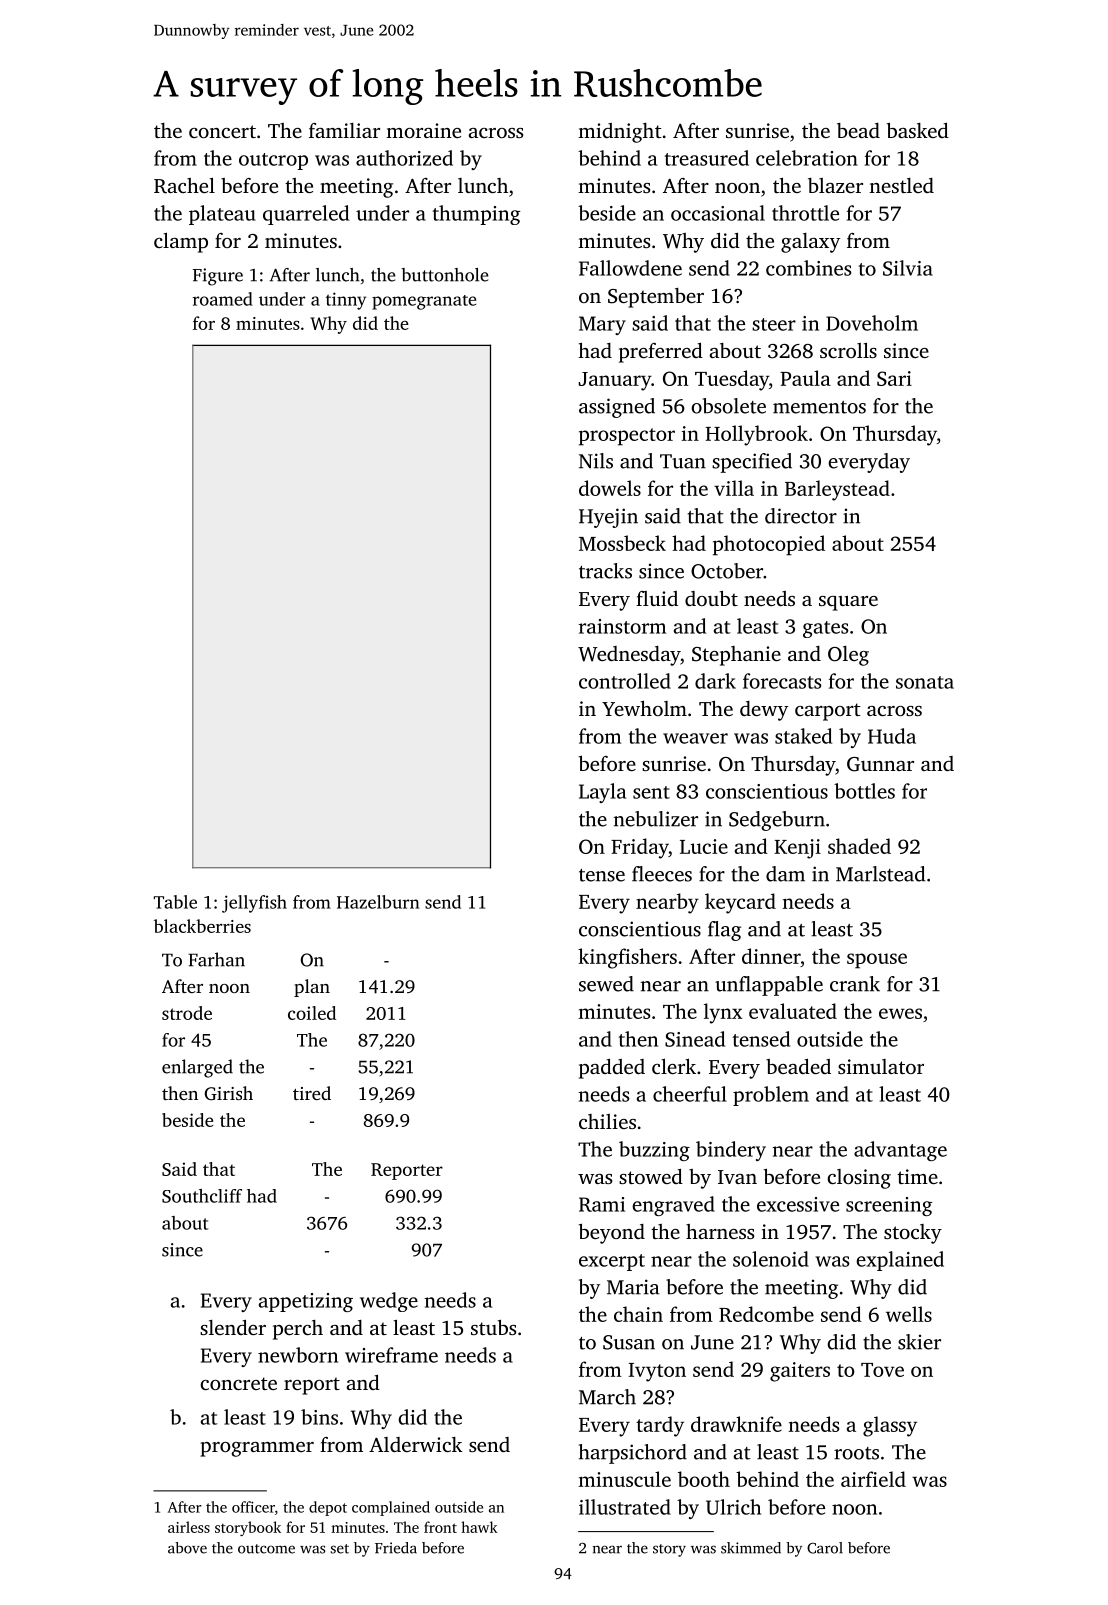 This document has height=1605, width=1108. What do you see at coordinates (476, 215) in the document?
I see `thumping` at bounding box center [476, 215].
